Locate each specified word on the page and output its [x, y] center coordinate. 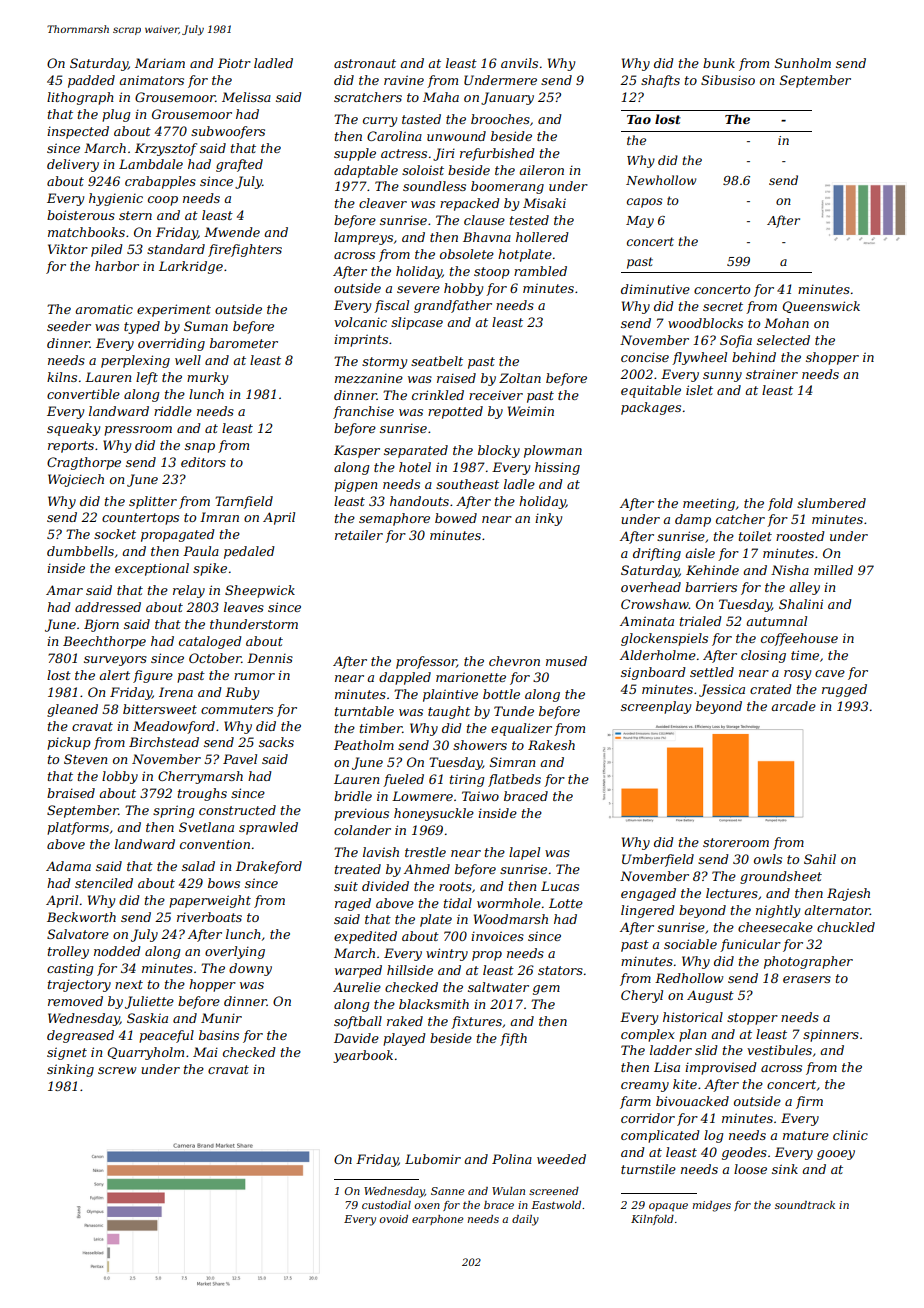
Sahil [820, 859]
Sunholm [803, 63]
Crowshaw [655, 604]
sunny [722, 377]
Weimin [531, 411]
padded [91, 81]
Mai [205, 1052]
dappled [405, 678]
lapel [524, 853]
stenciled [104, 883]
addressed [108, 607]
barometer [244, 343]
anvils [519, 63]
